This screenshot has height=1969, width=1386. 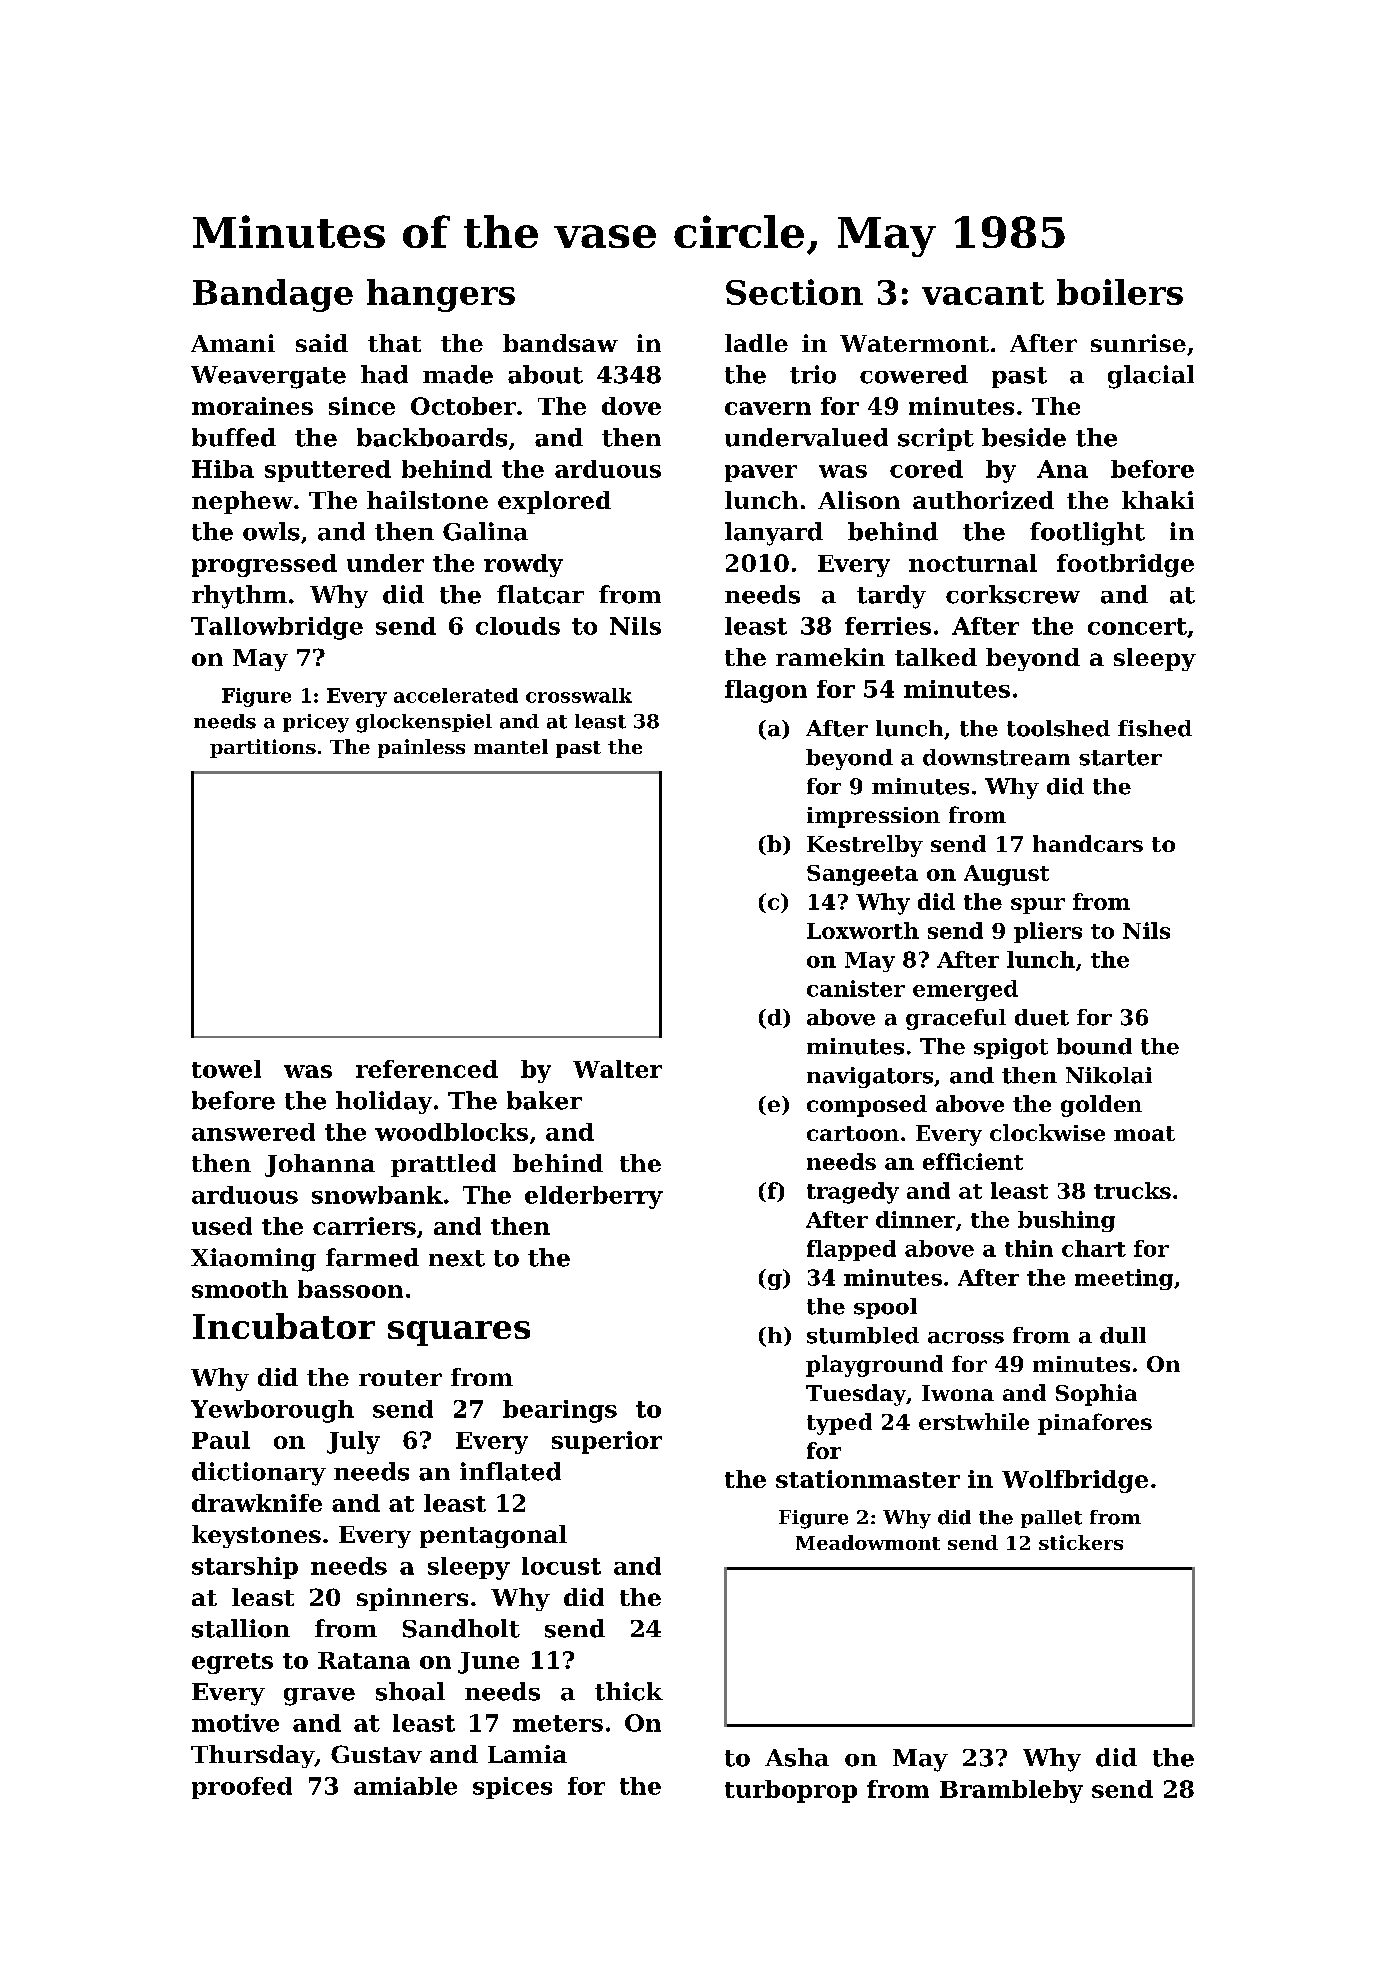 What do you see at coordinates (1124, 1279) in the screenshot?
I see `meeting` at bounding box center [1124, 1279].
